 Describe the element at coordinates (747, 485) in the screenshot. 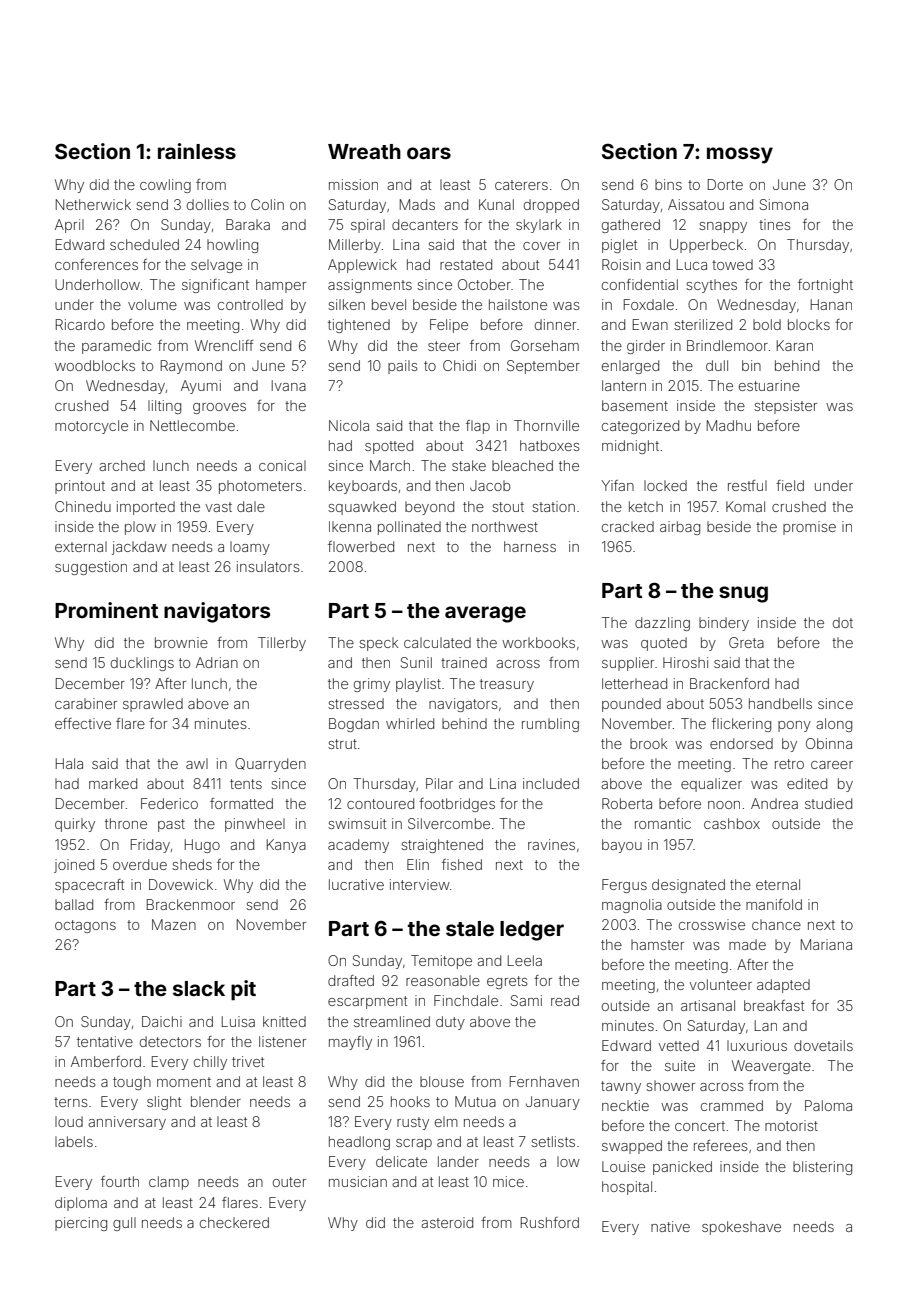

I see `restful` at that location.
